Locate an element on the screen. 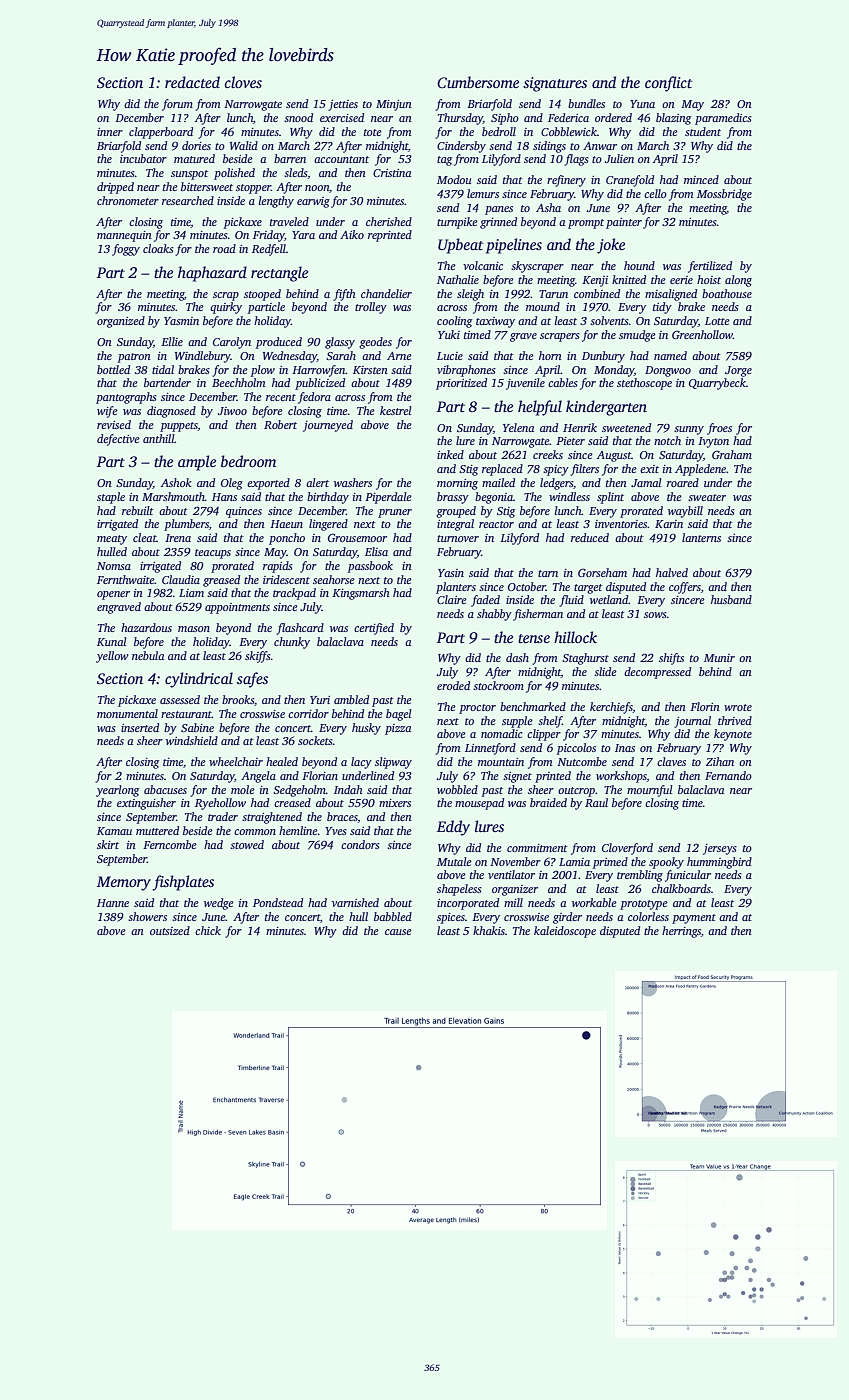 Image resolution: width=849 pixels, height=1400 pixels. chick is located at coordinates (208, 930).
